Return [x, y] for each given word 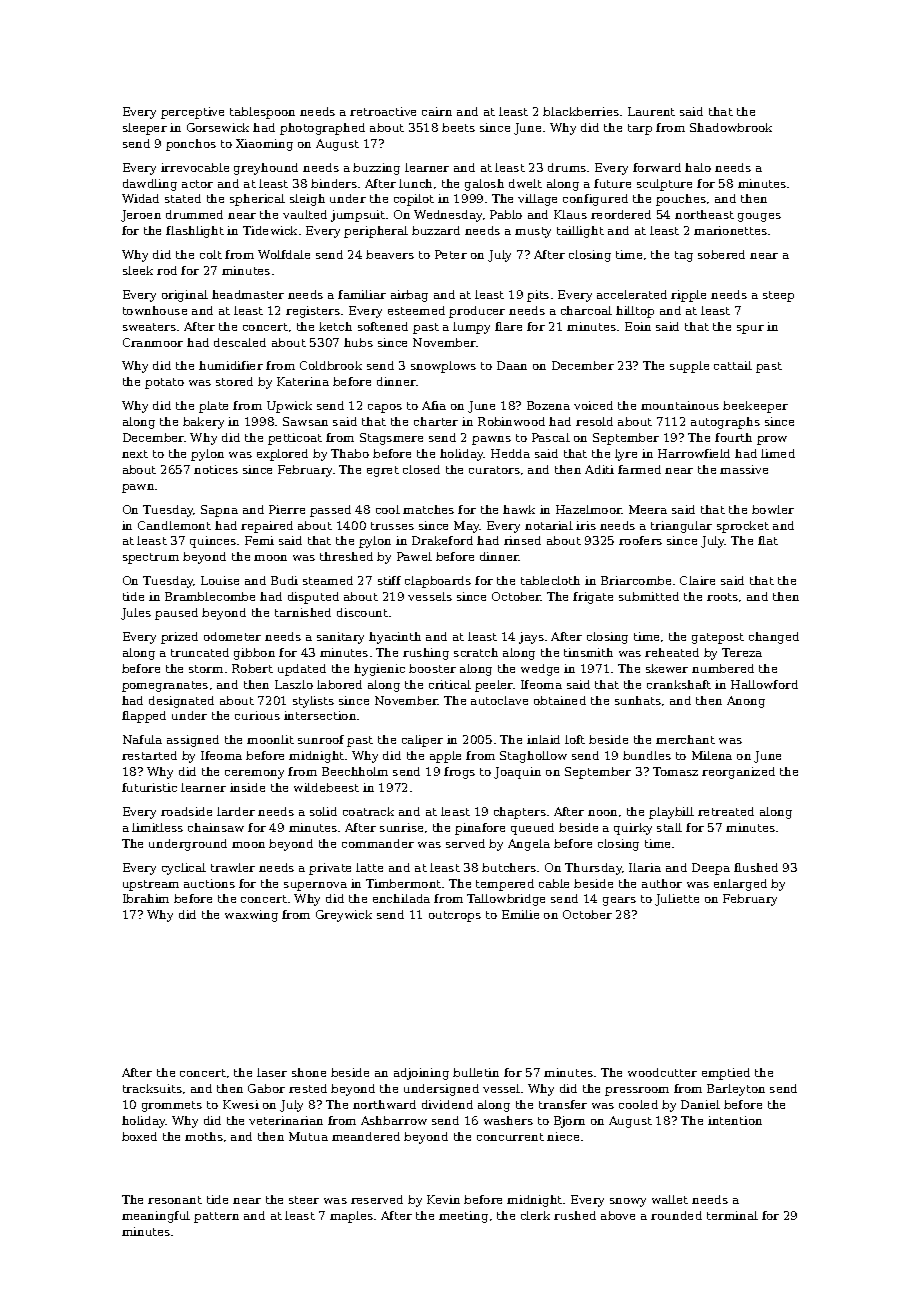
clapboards [438, 582]
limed [778, 453]
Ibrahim [146, 898]
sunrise [401, 827]
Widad [140, 198]
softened [383, 326]
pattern [216, 1217]
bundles [647, 755]
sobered [721, 254]
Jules [136, 614]
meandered [366, 1136]
